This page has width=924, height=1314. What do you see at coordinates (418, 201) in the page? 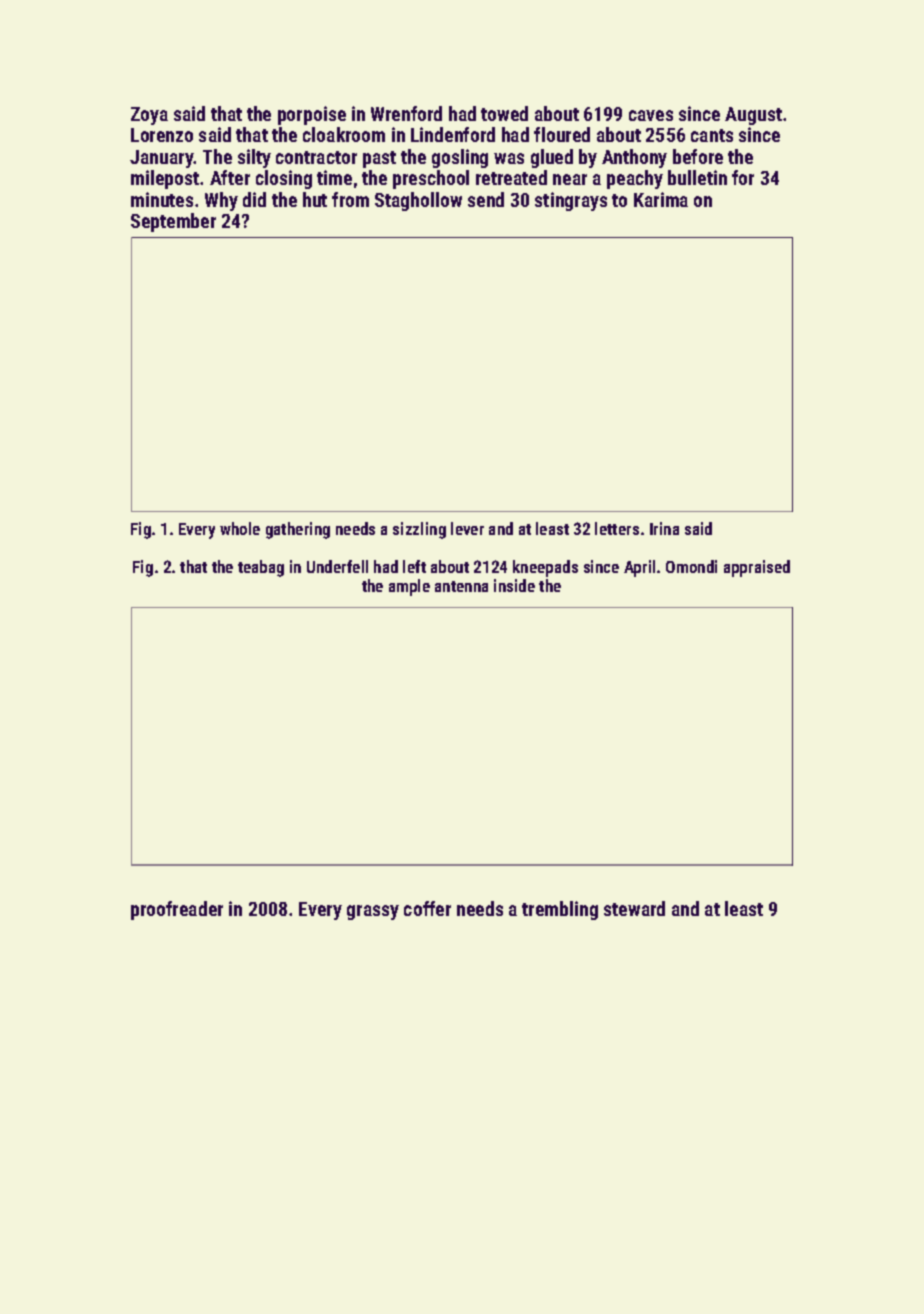
I see `Staghollow` at bounding box center [418, 201].
